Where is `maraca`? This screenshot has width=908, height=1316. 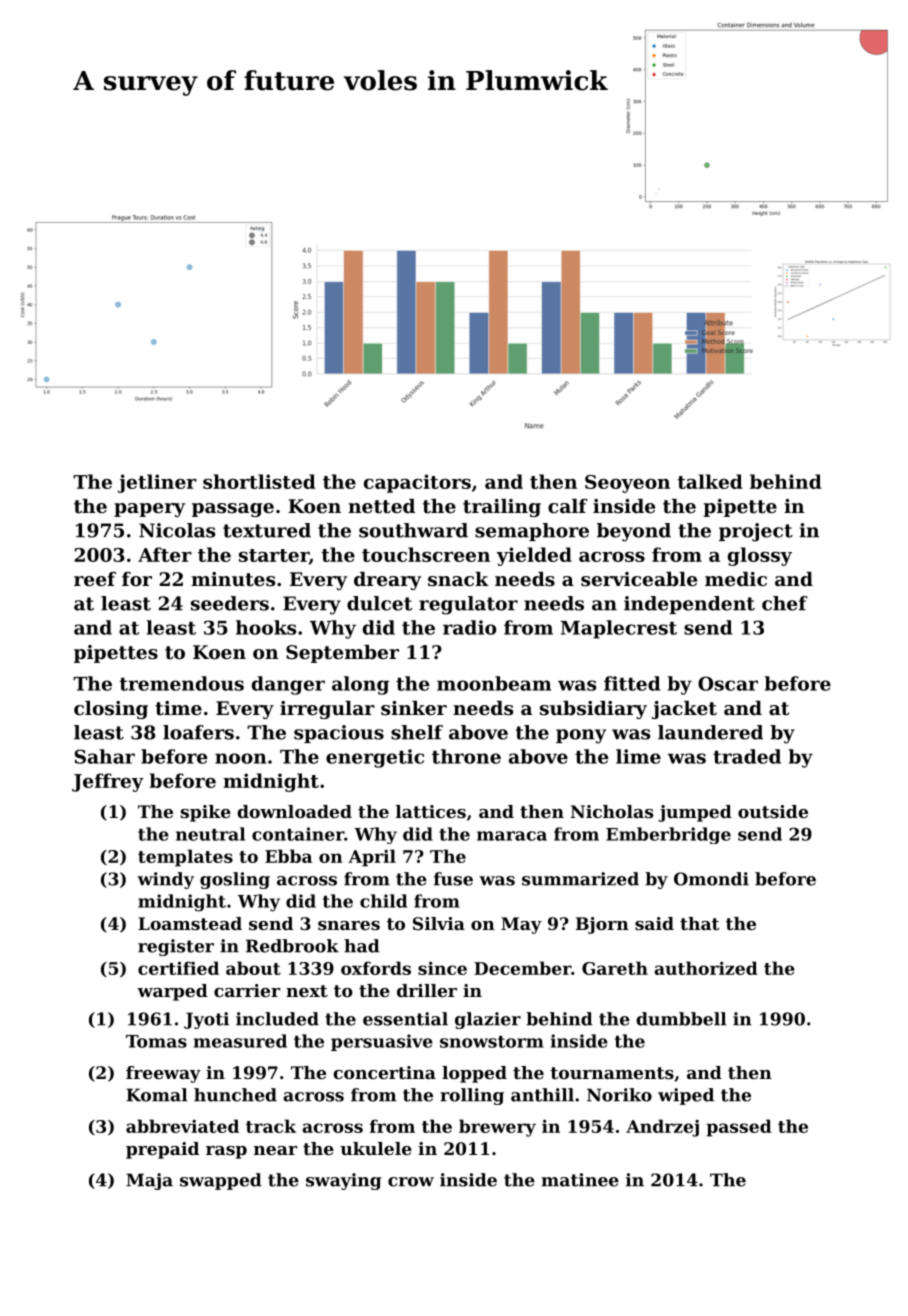 maraca is located at coordinates (512, 836).
